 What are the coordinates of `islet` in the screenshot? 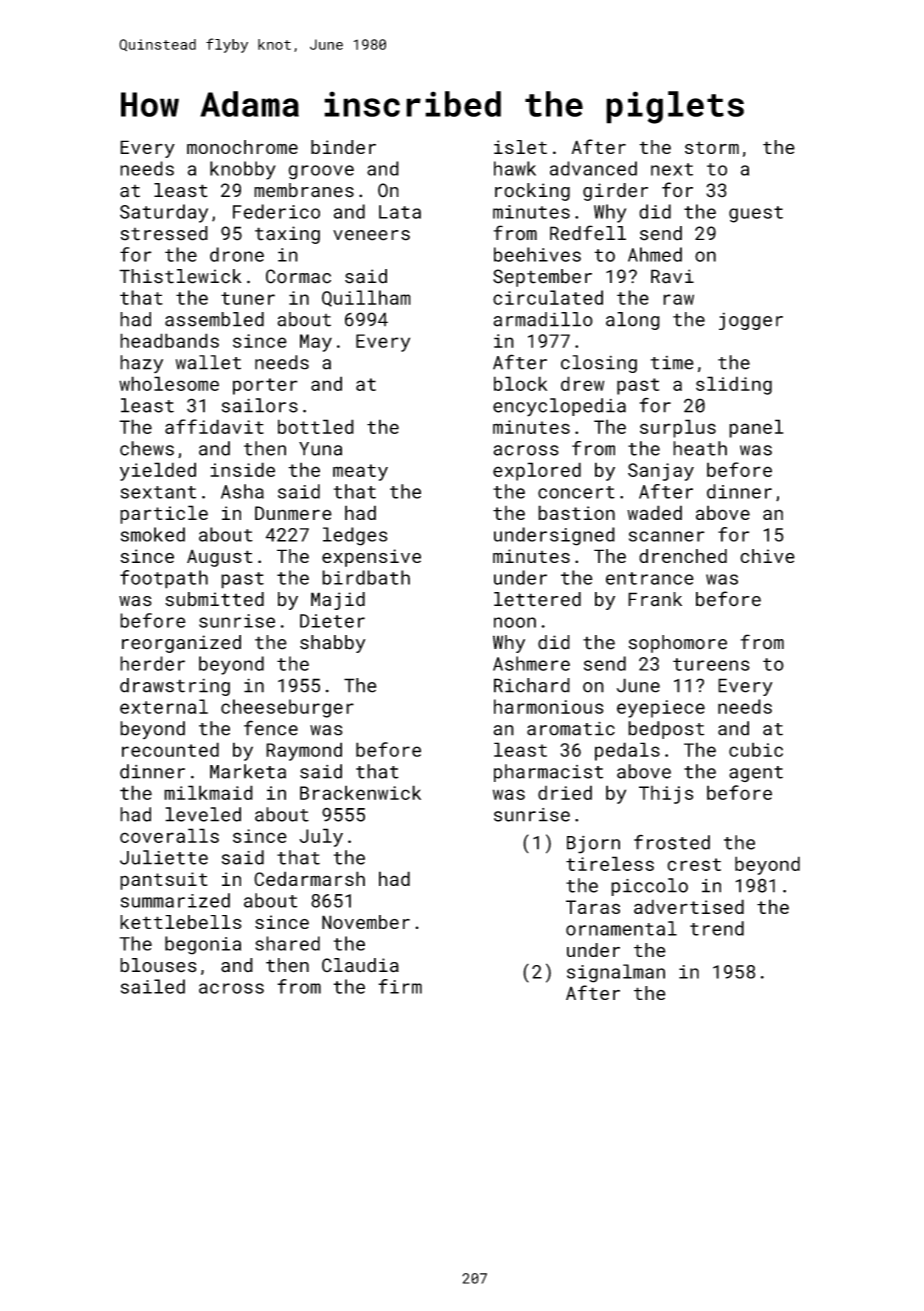 It's located at (520, 147).
